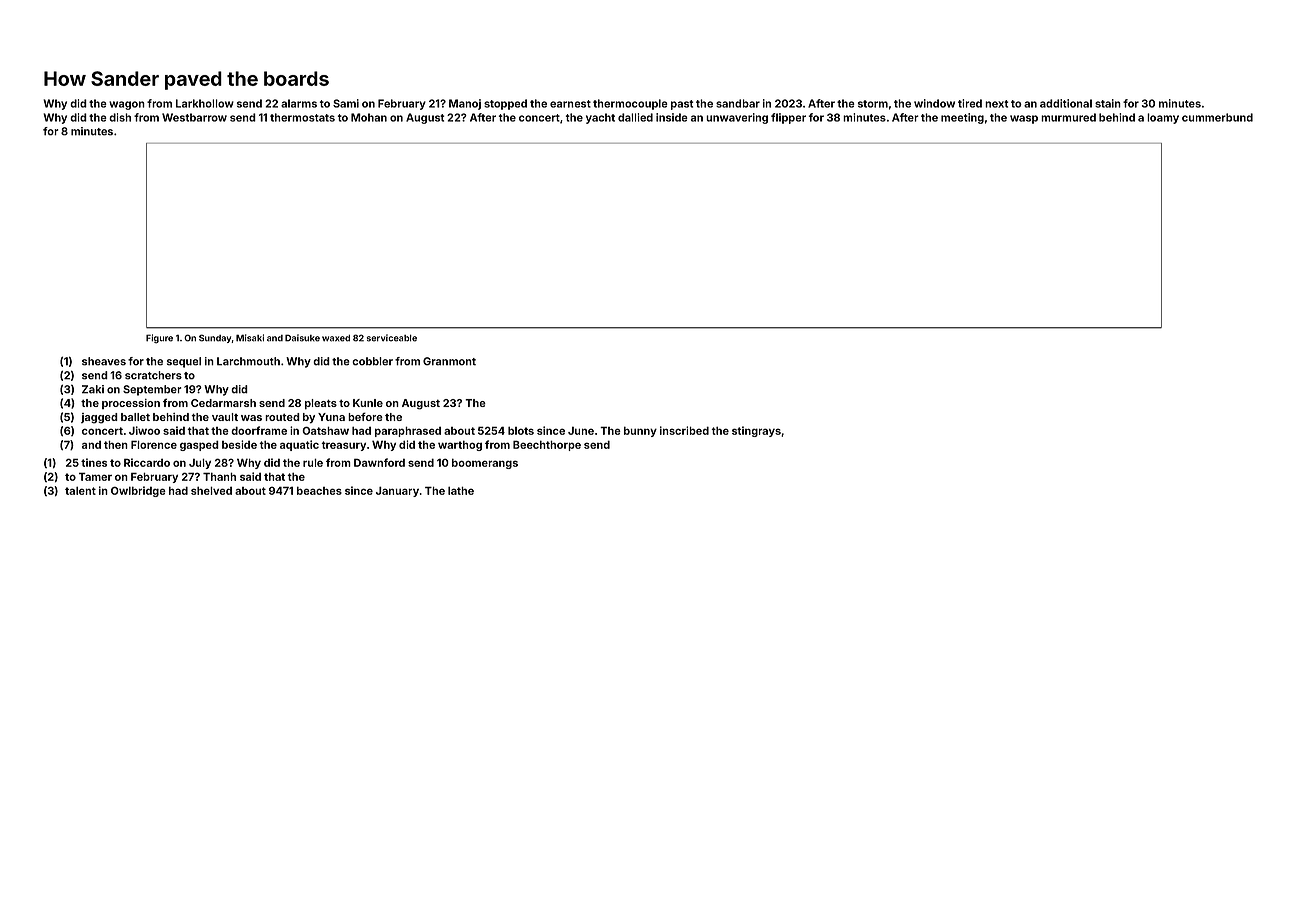 The height and width of the screenshot is (924, 1308). I want to click on sequel, so click(184, 362).
